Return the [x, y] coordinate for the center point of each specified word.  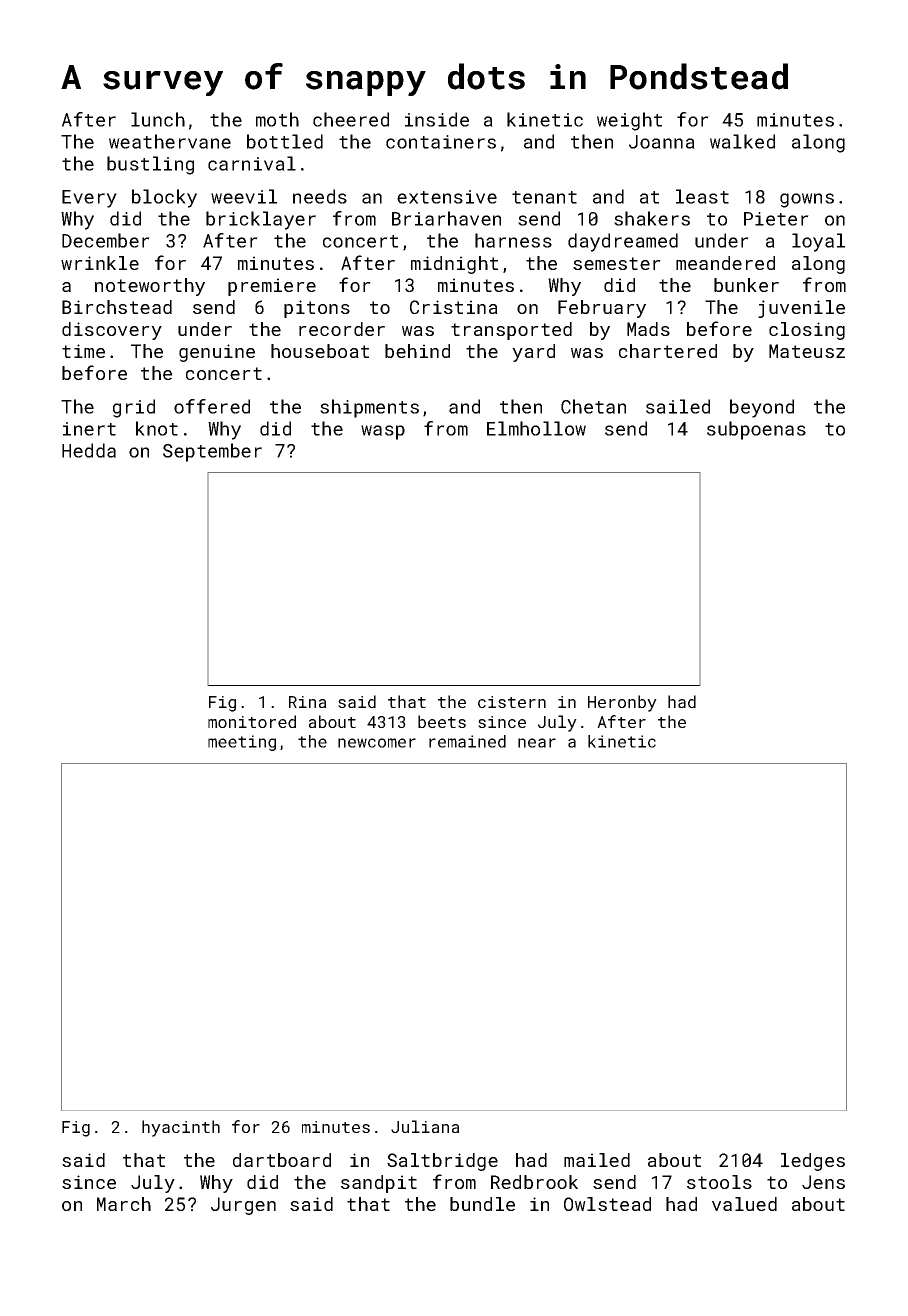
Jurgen [243, 1206]
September [212, 452]
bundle [482, 1204]
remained [467, 741]
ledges [813, 1162]
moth [277, 119]
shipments [369, 408]
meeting [242, 743]
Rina [307, 702]
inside [437, 119]
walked [742, 141]
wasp [383, 432]
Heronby [622, 703]
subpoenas [756, 430]
